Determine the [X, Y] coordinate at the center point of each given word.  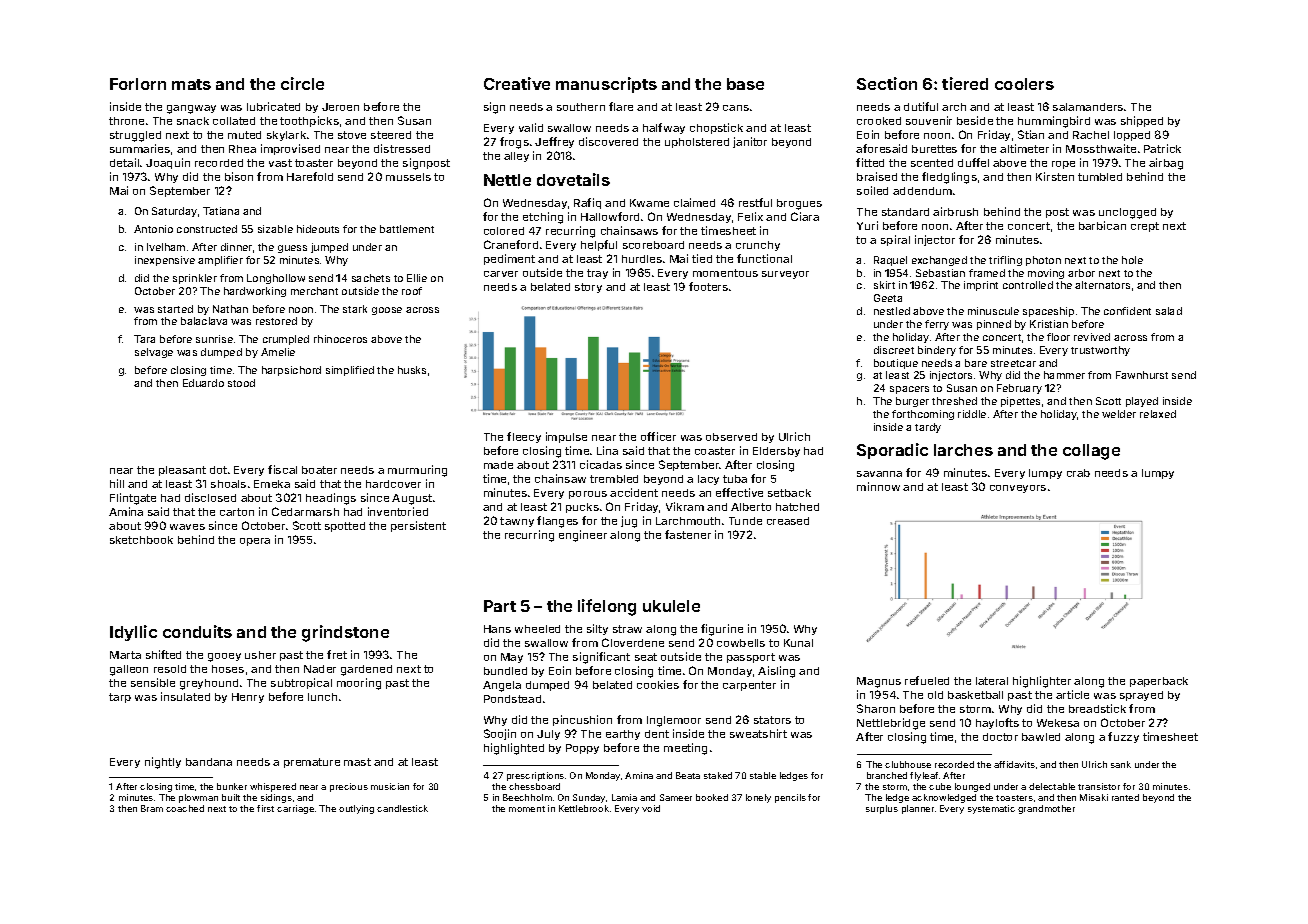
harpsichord [291, 371]
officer [658, 436]
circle [302, 83]
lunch [322, 697]
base [745, 84]
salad [1169, 311]
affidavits [1014, 764]
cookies [658, 684]
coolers [1024, 84]
